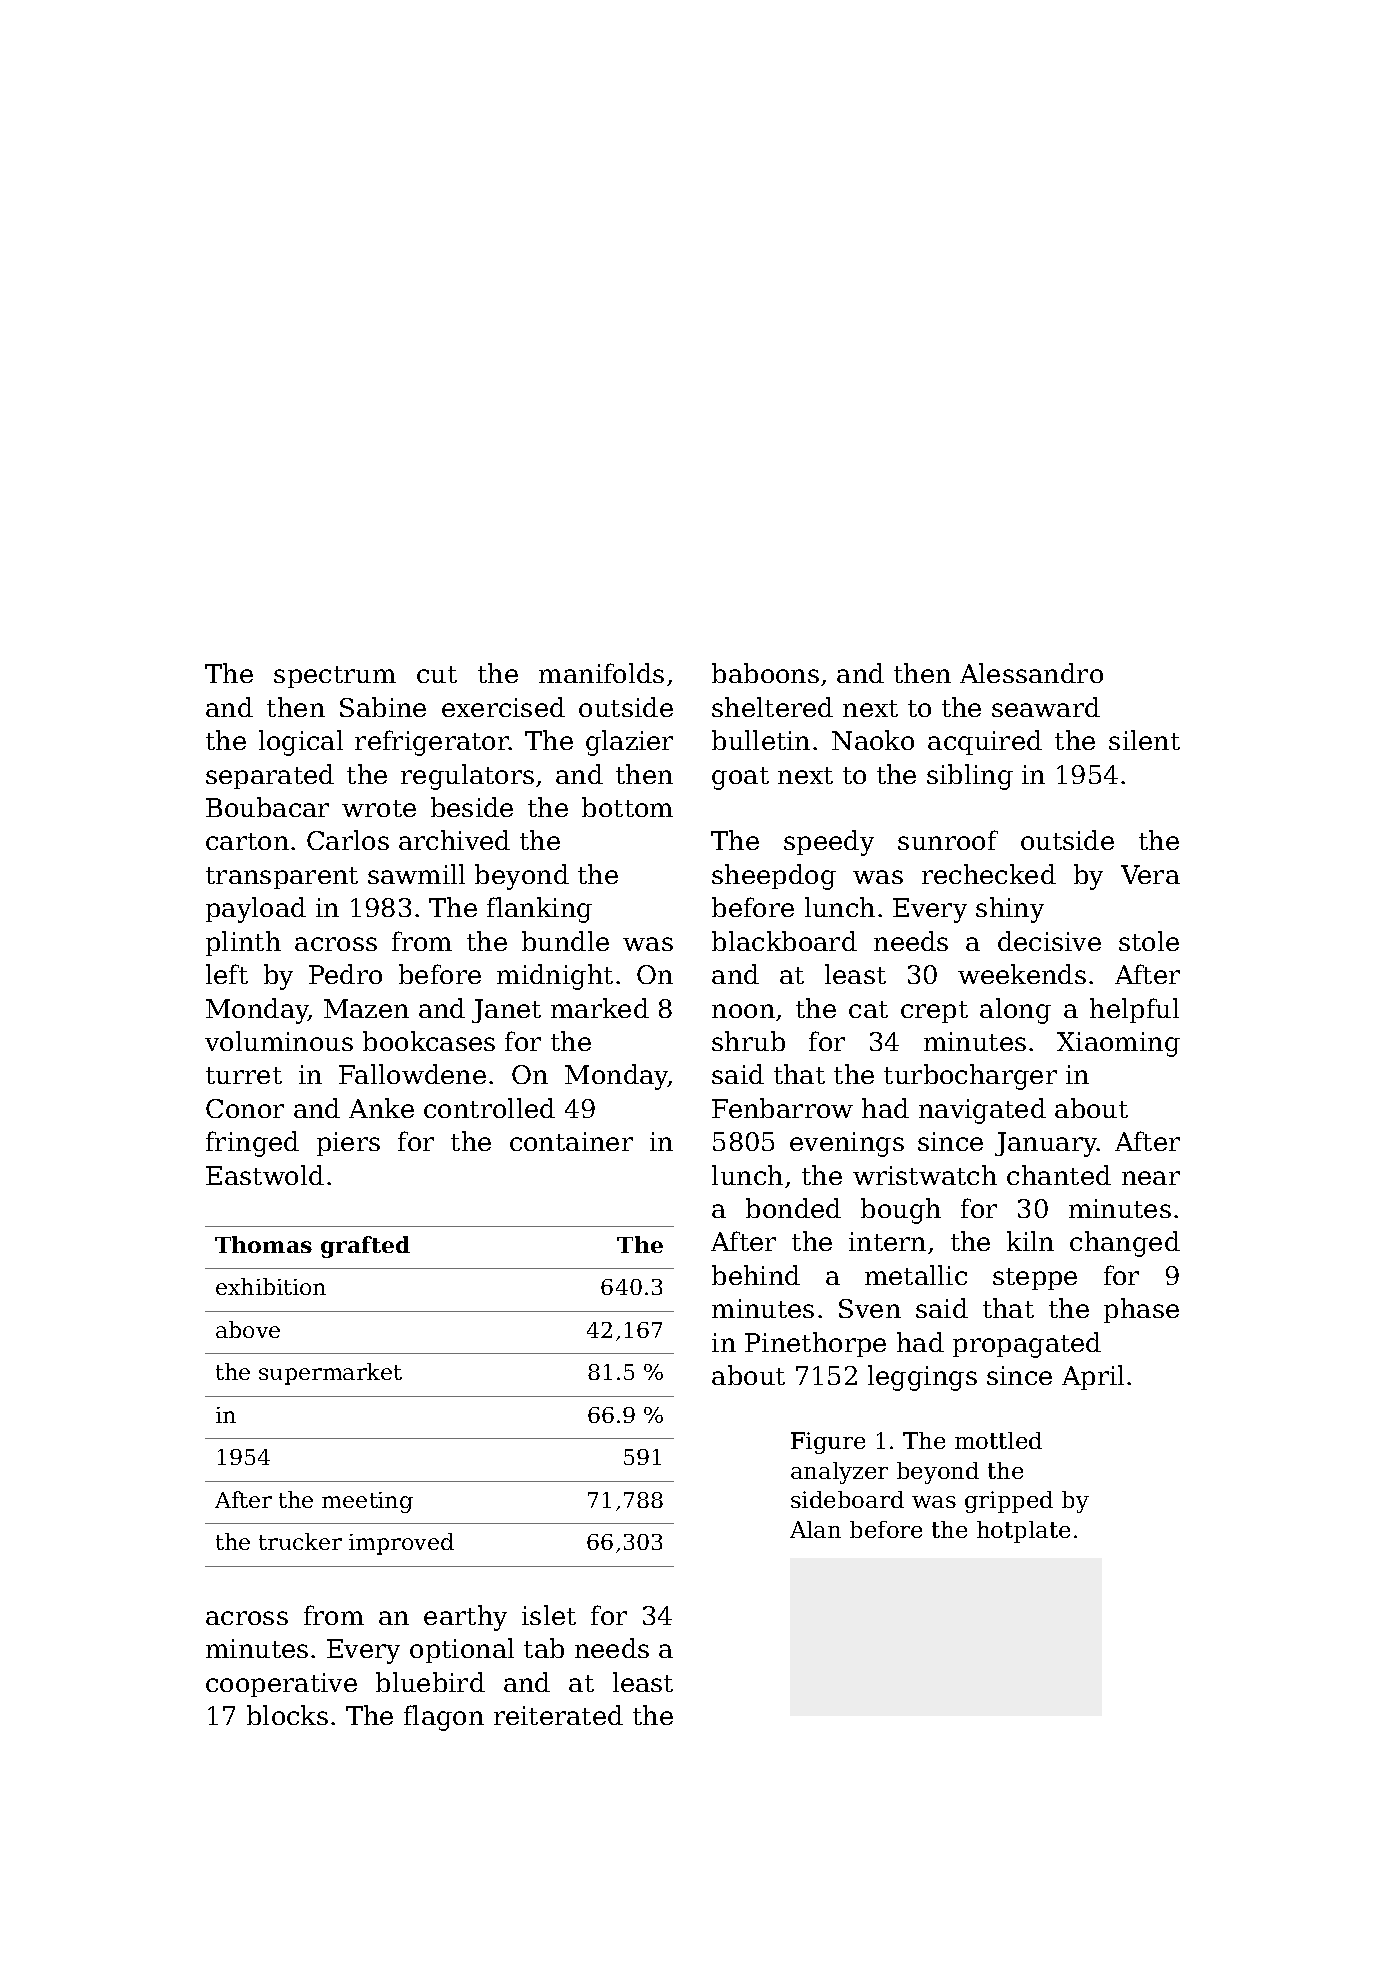  I want to click on blocks, so click(287, 1715).
